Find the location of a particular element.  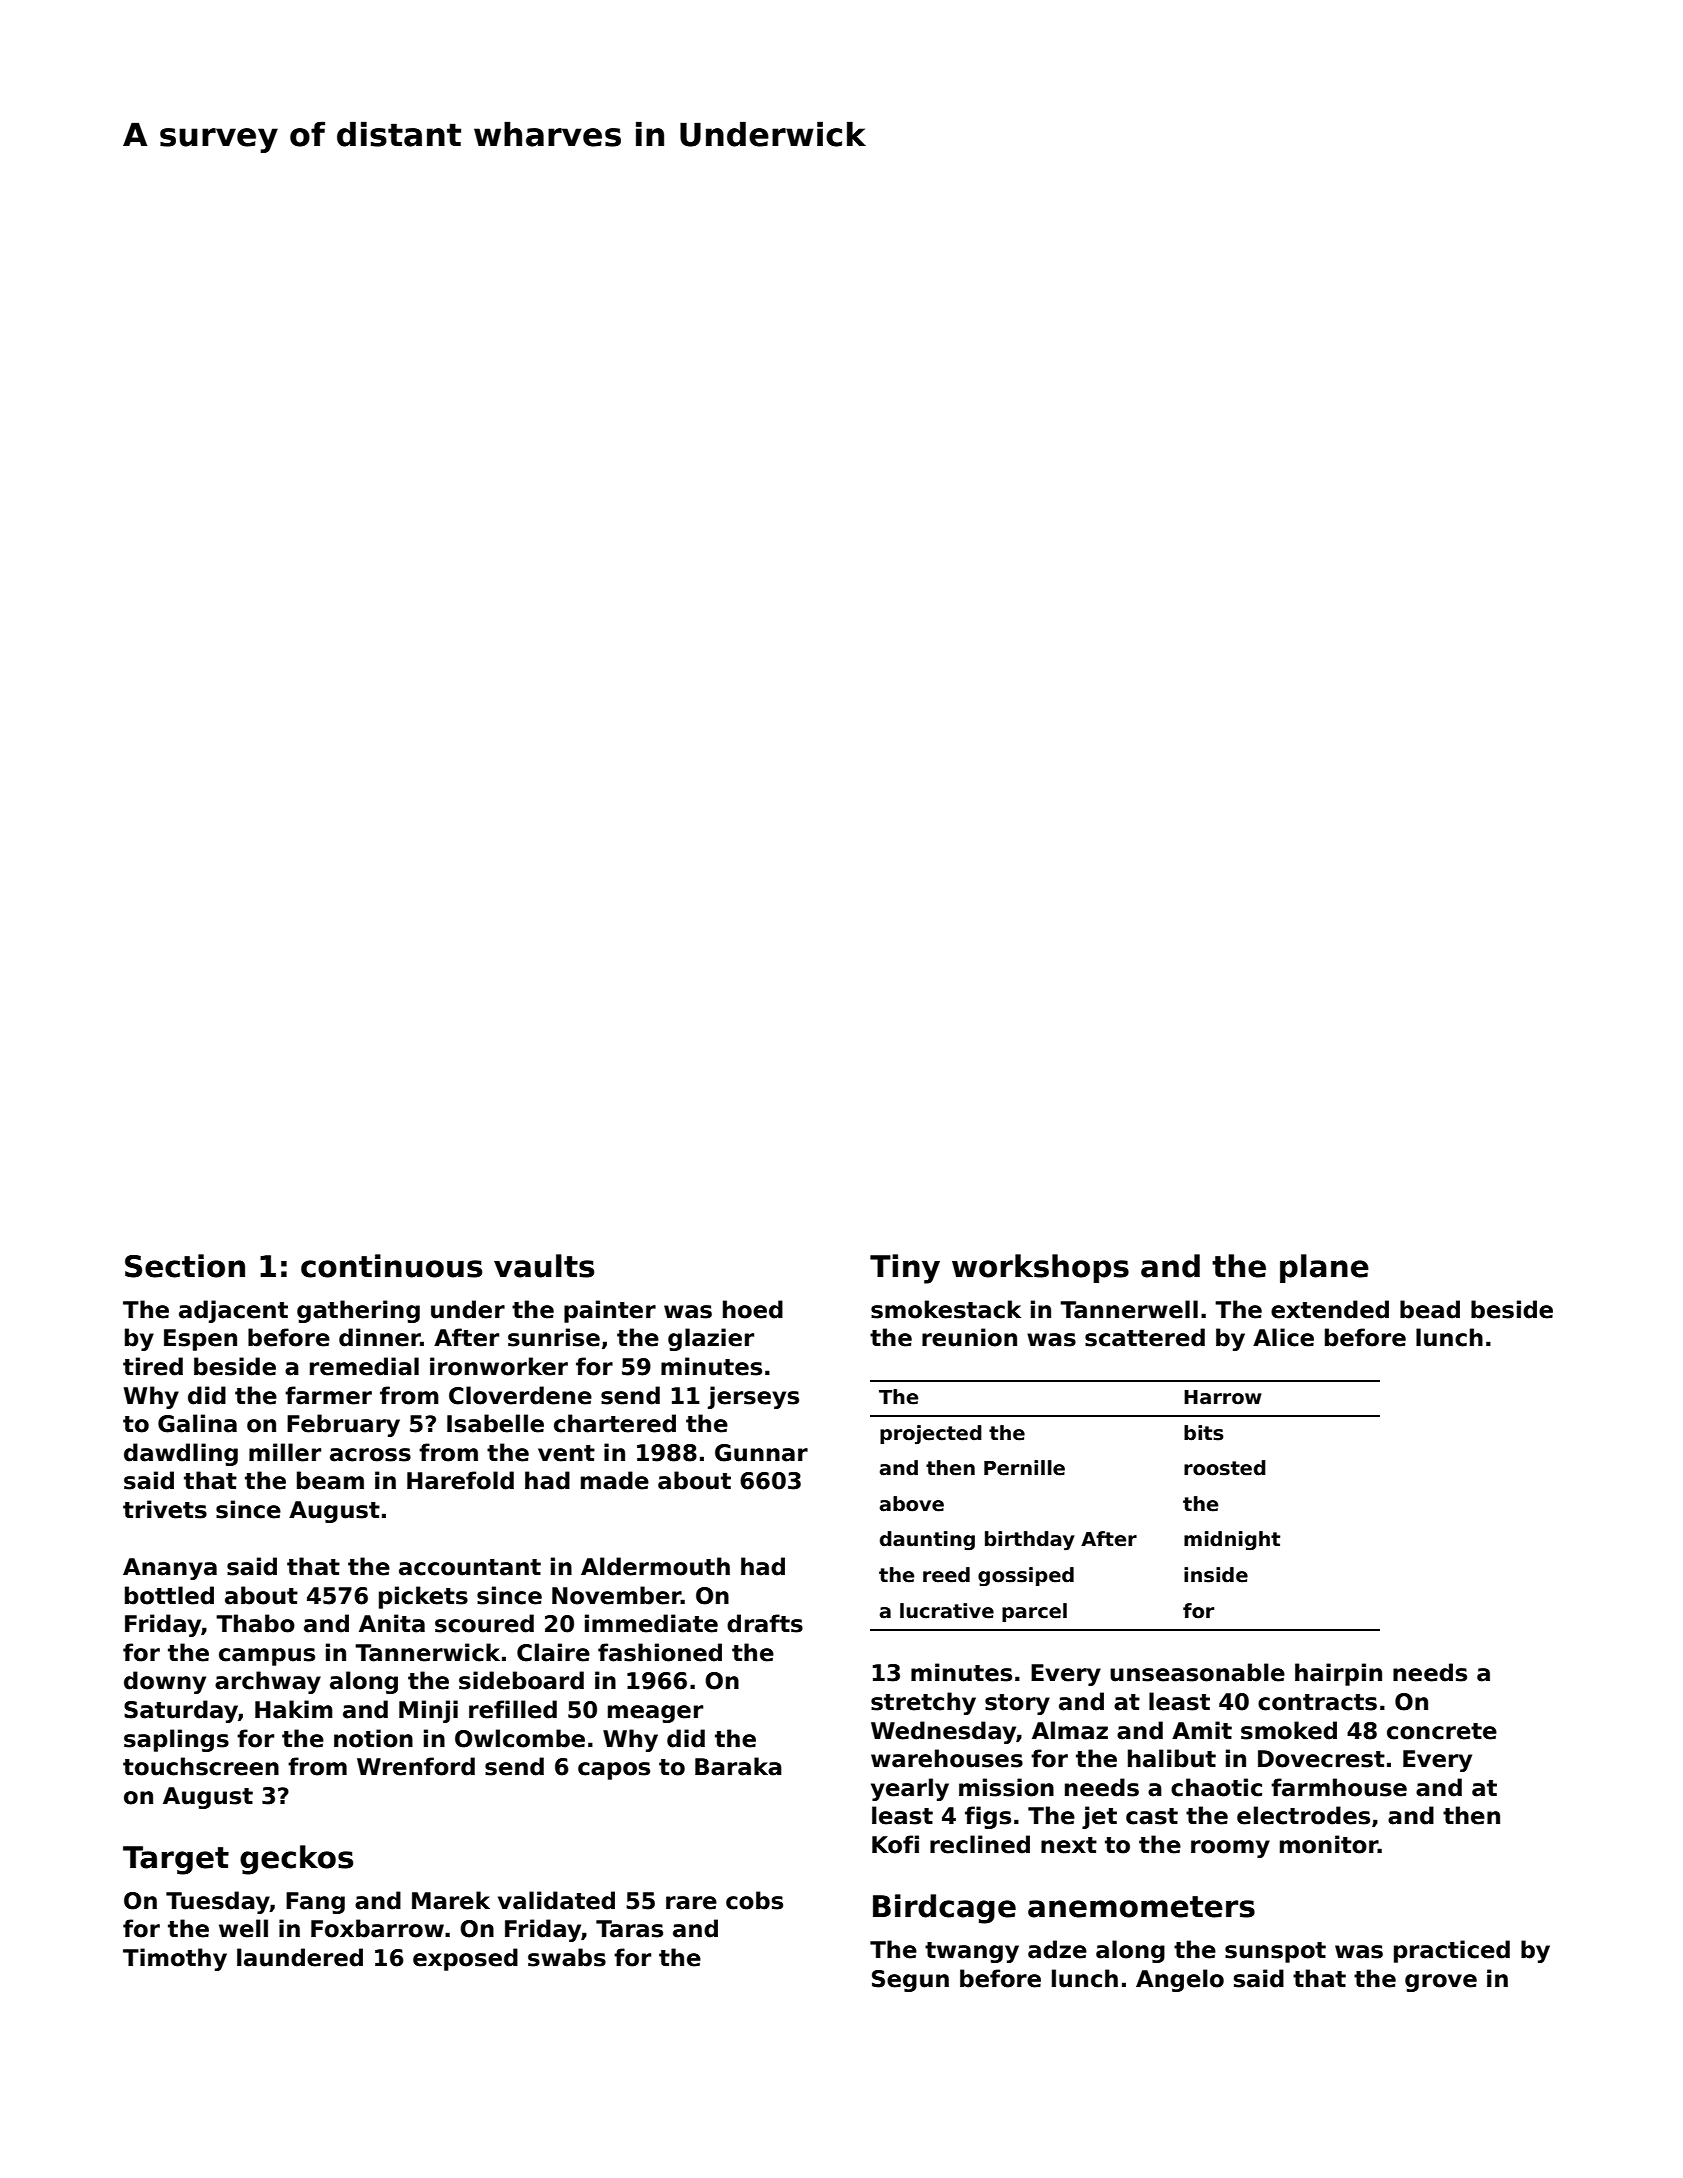

geckos is located at coordinates (296, 1860).
